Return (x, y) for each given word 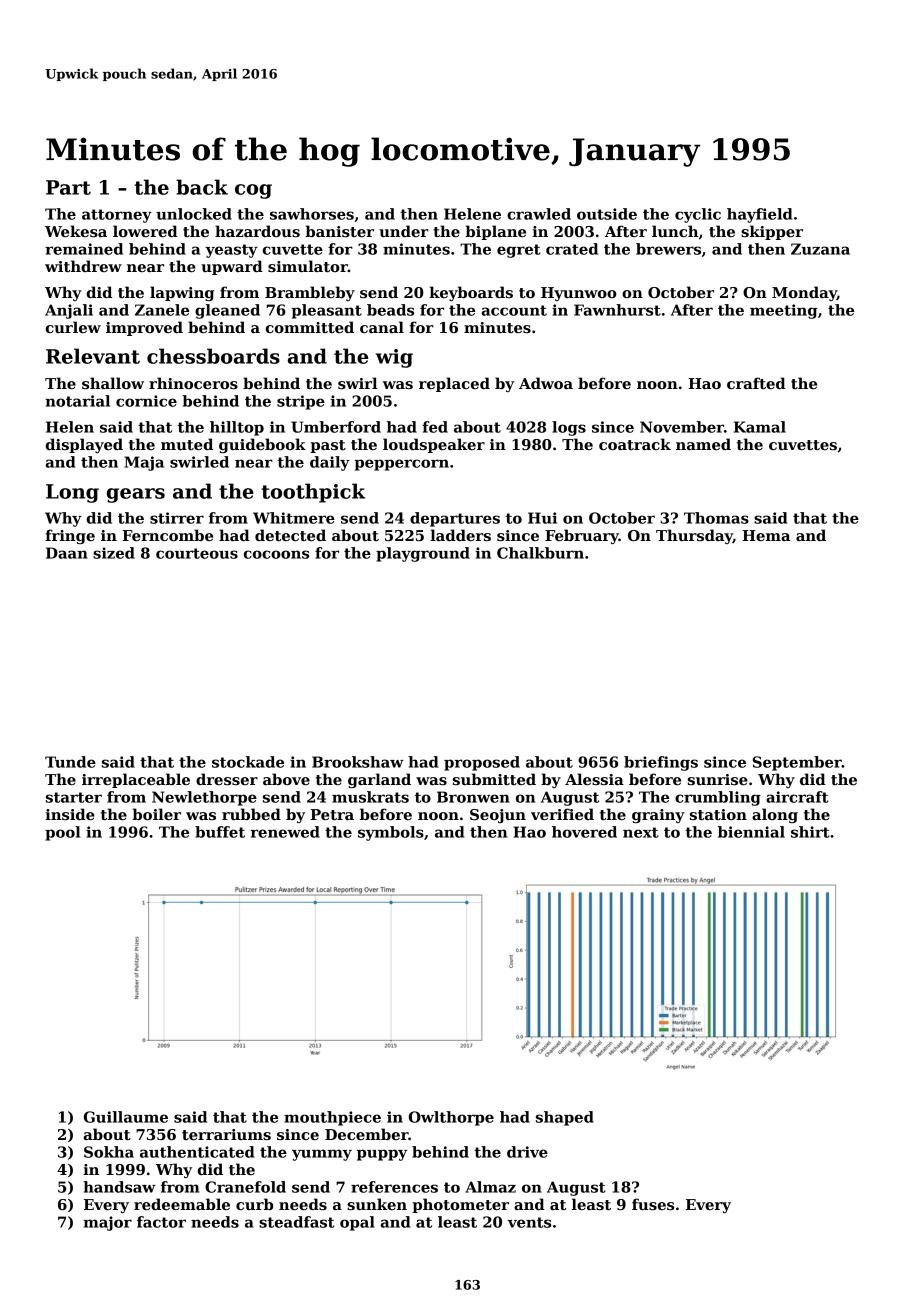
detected (290, 535)
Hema (766, 535)
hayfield (760, 215)
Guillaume (126, 1117)
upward (232, 267)
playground (423, 554)
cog (253, 191)
